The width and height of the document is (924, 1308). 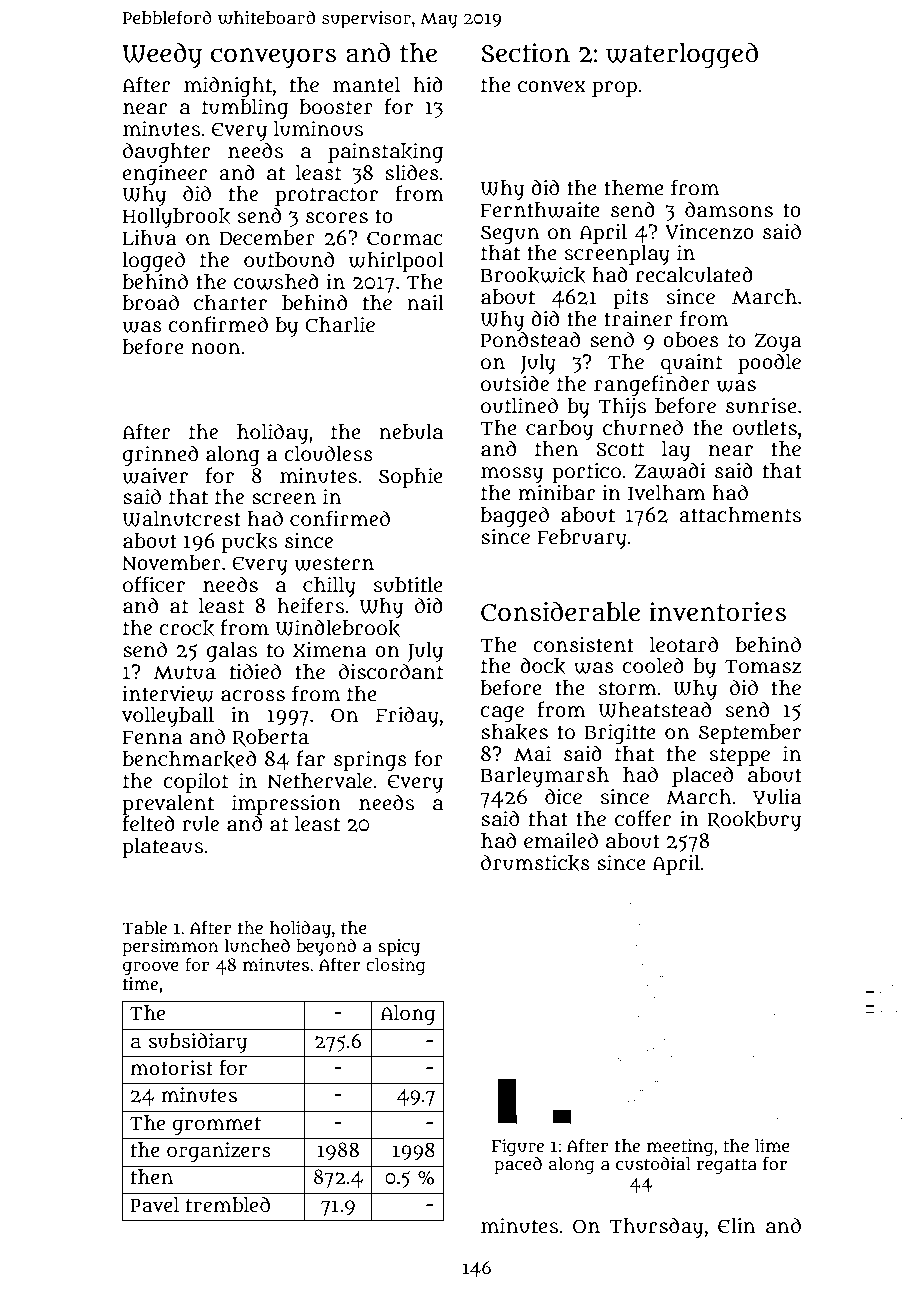 What do you see at coordinates (740, 515) in the document?
I see `attachments` at bounding box center [740, 515].
